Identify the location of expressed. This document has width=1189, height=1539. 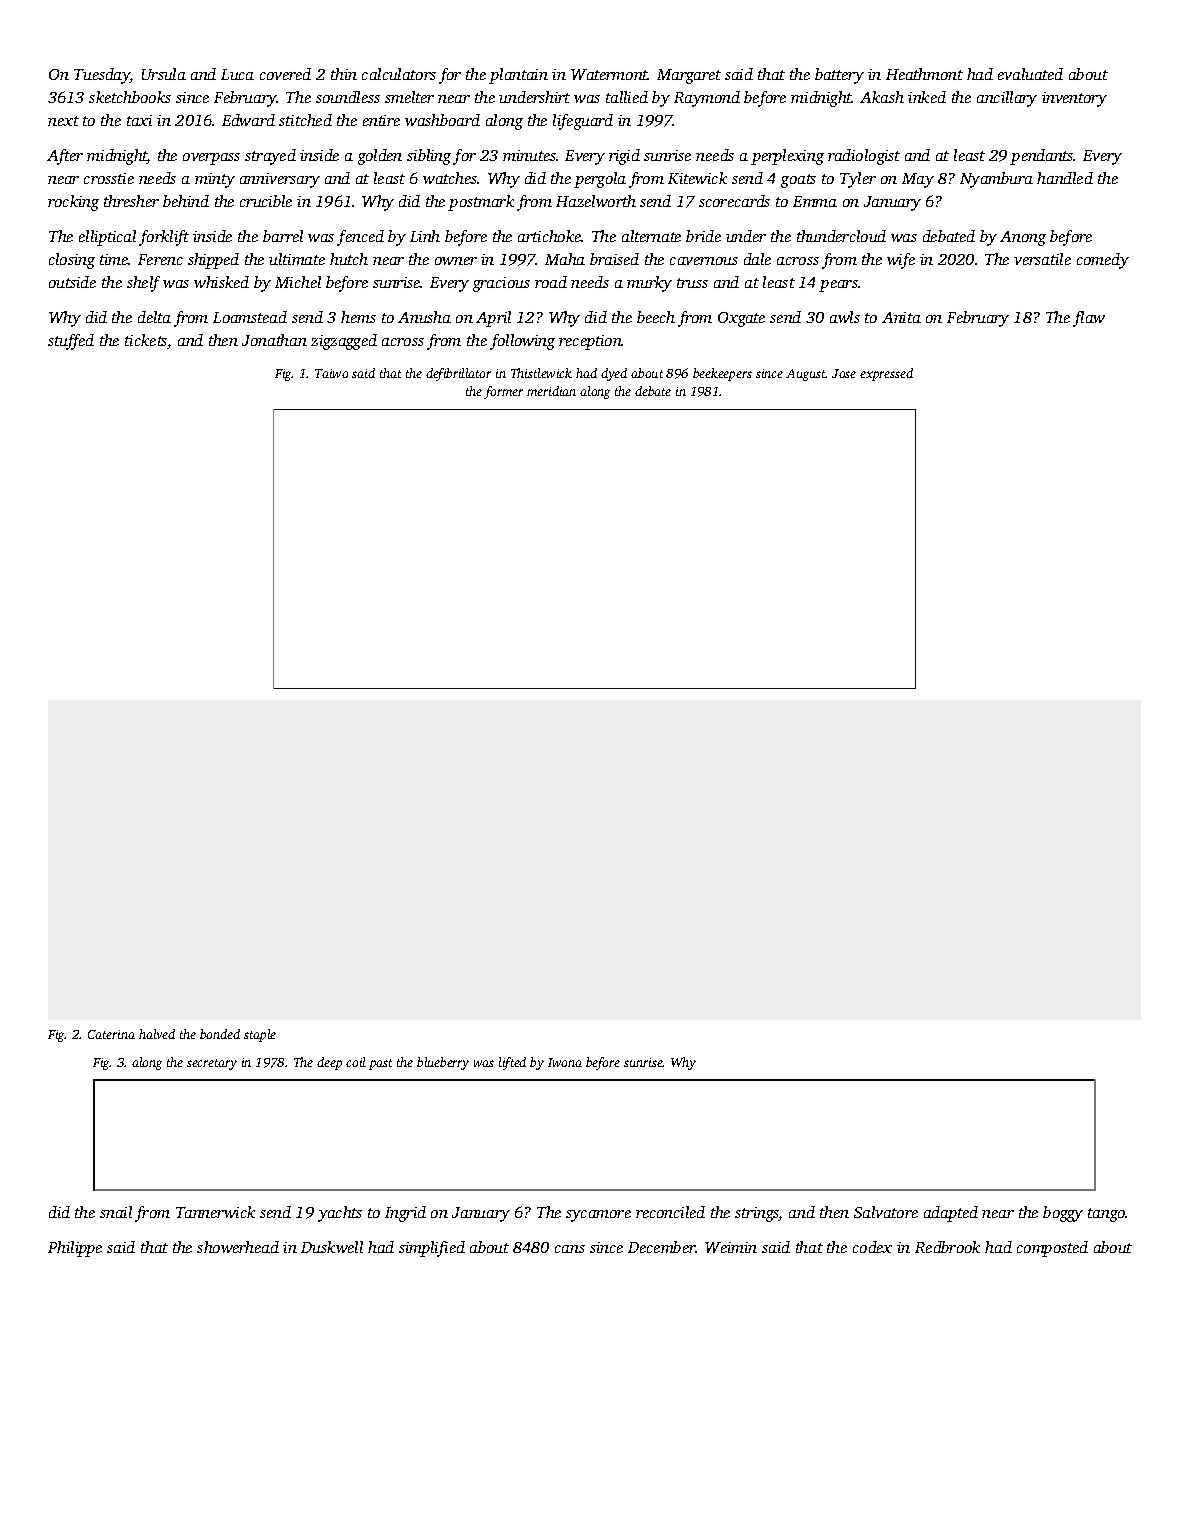
(886, 374).
